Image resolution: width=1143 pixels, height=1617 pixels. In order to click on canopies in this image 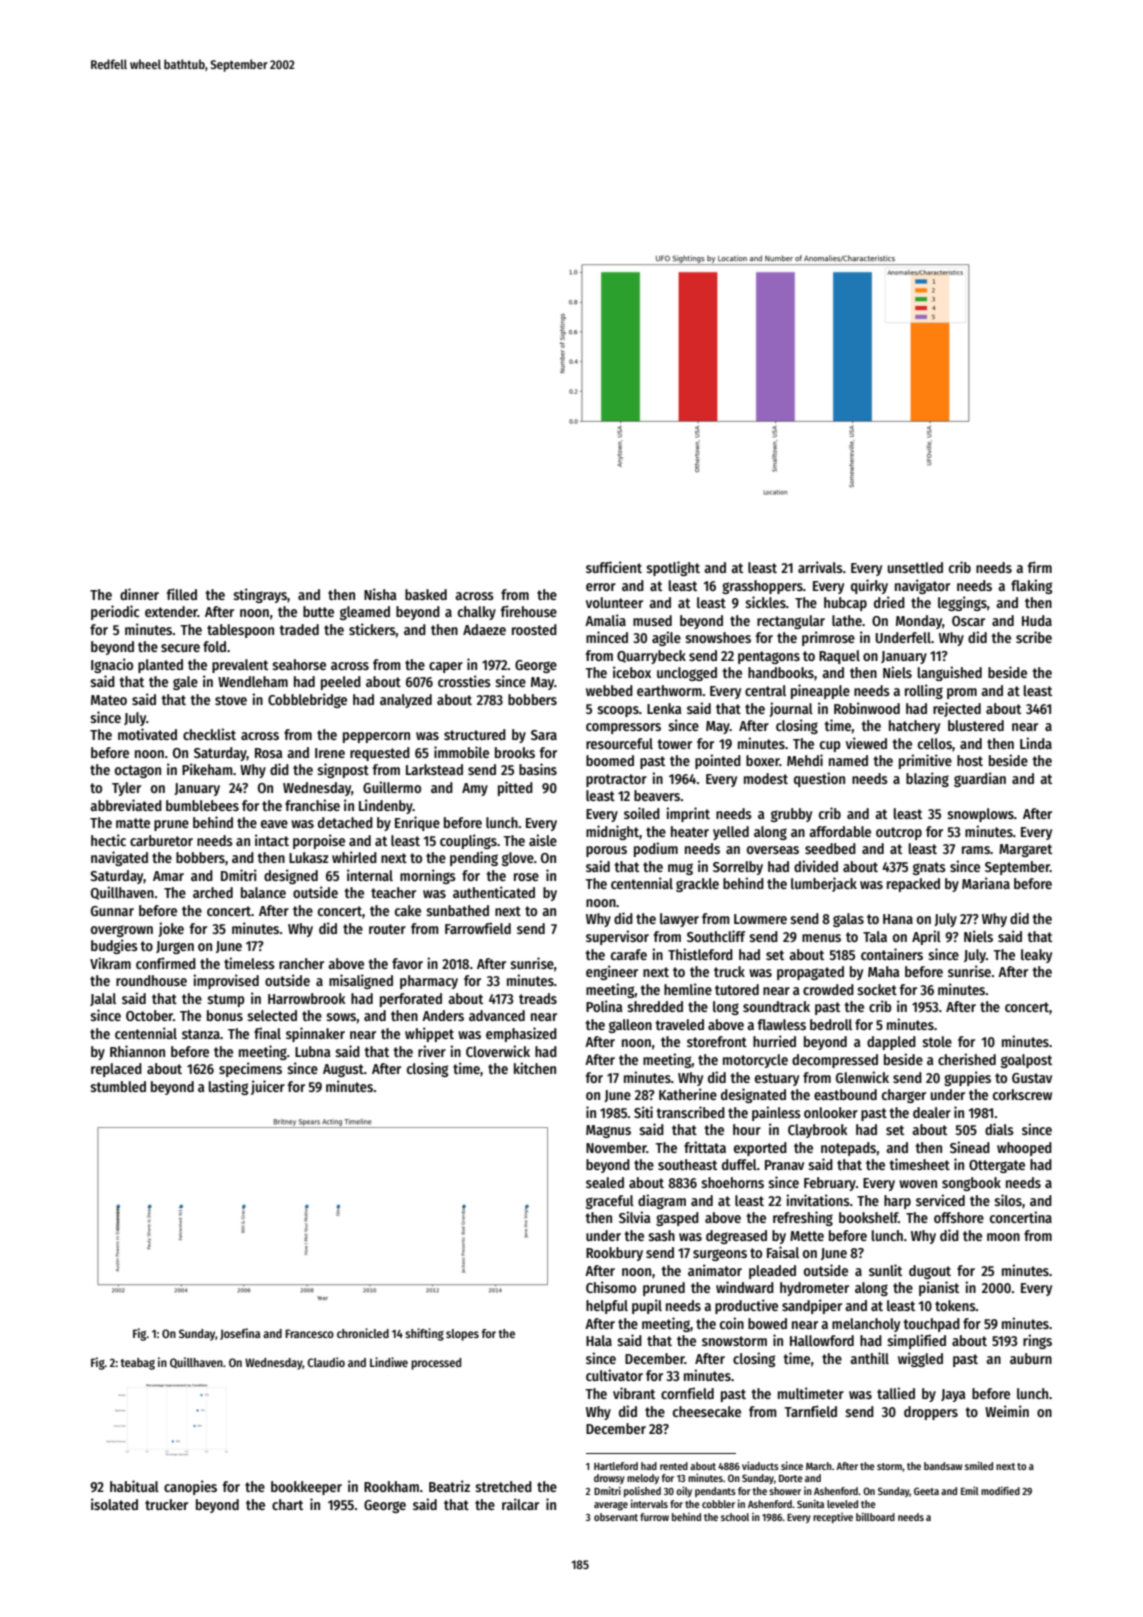, I will do `click(190, 1487)`.
